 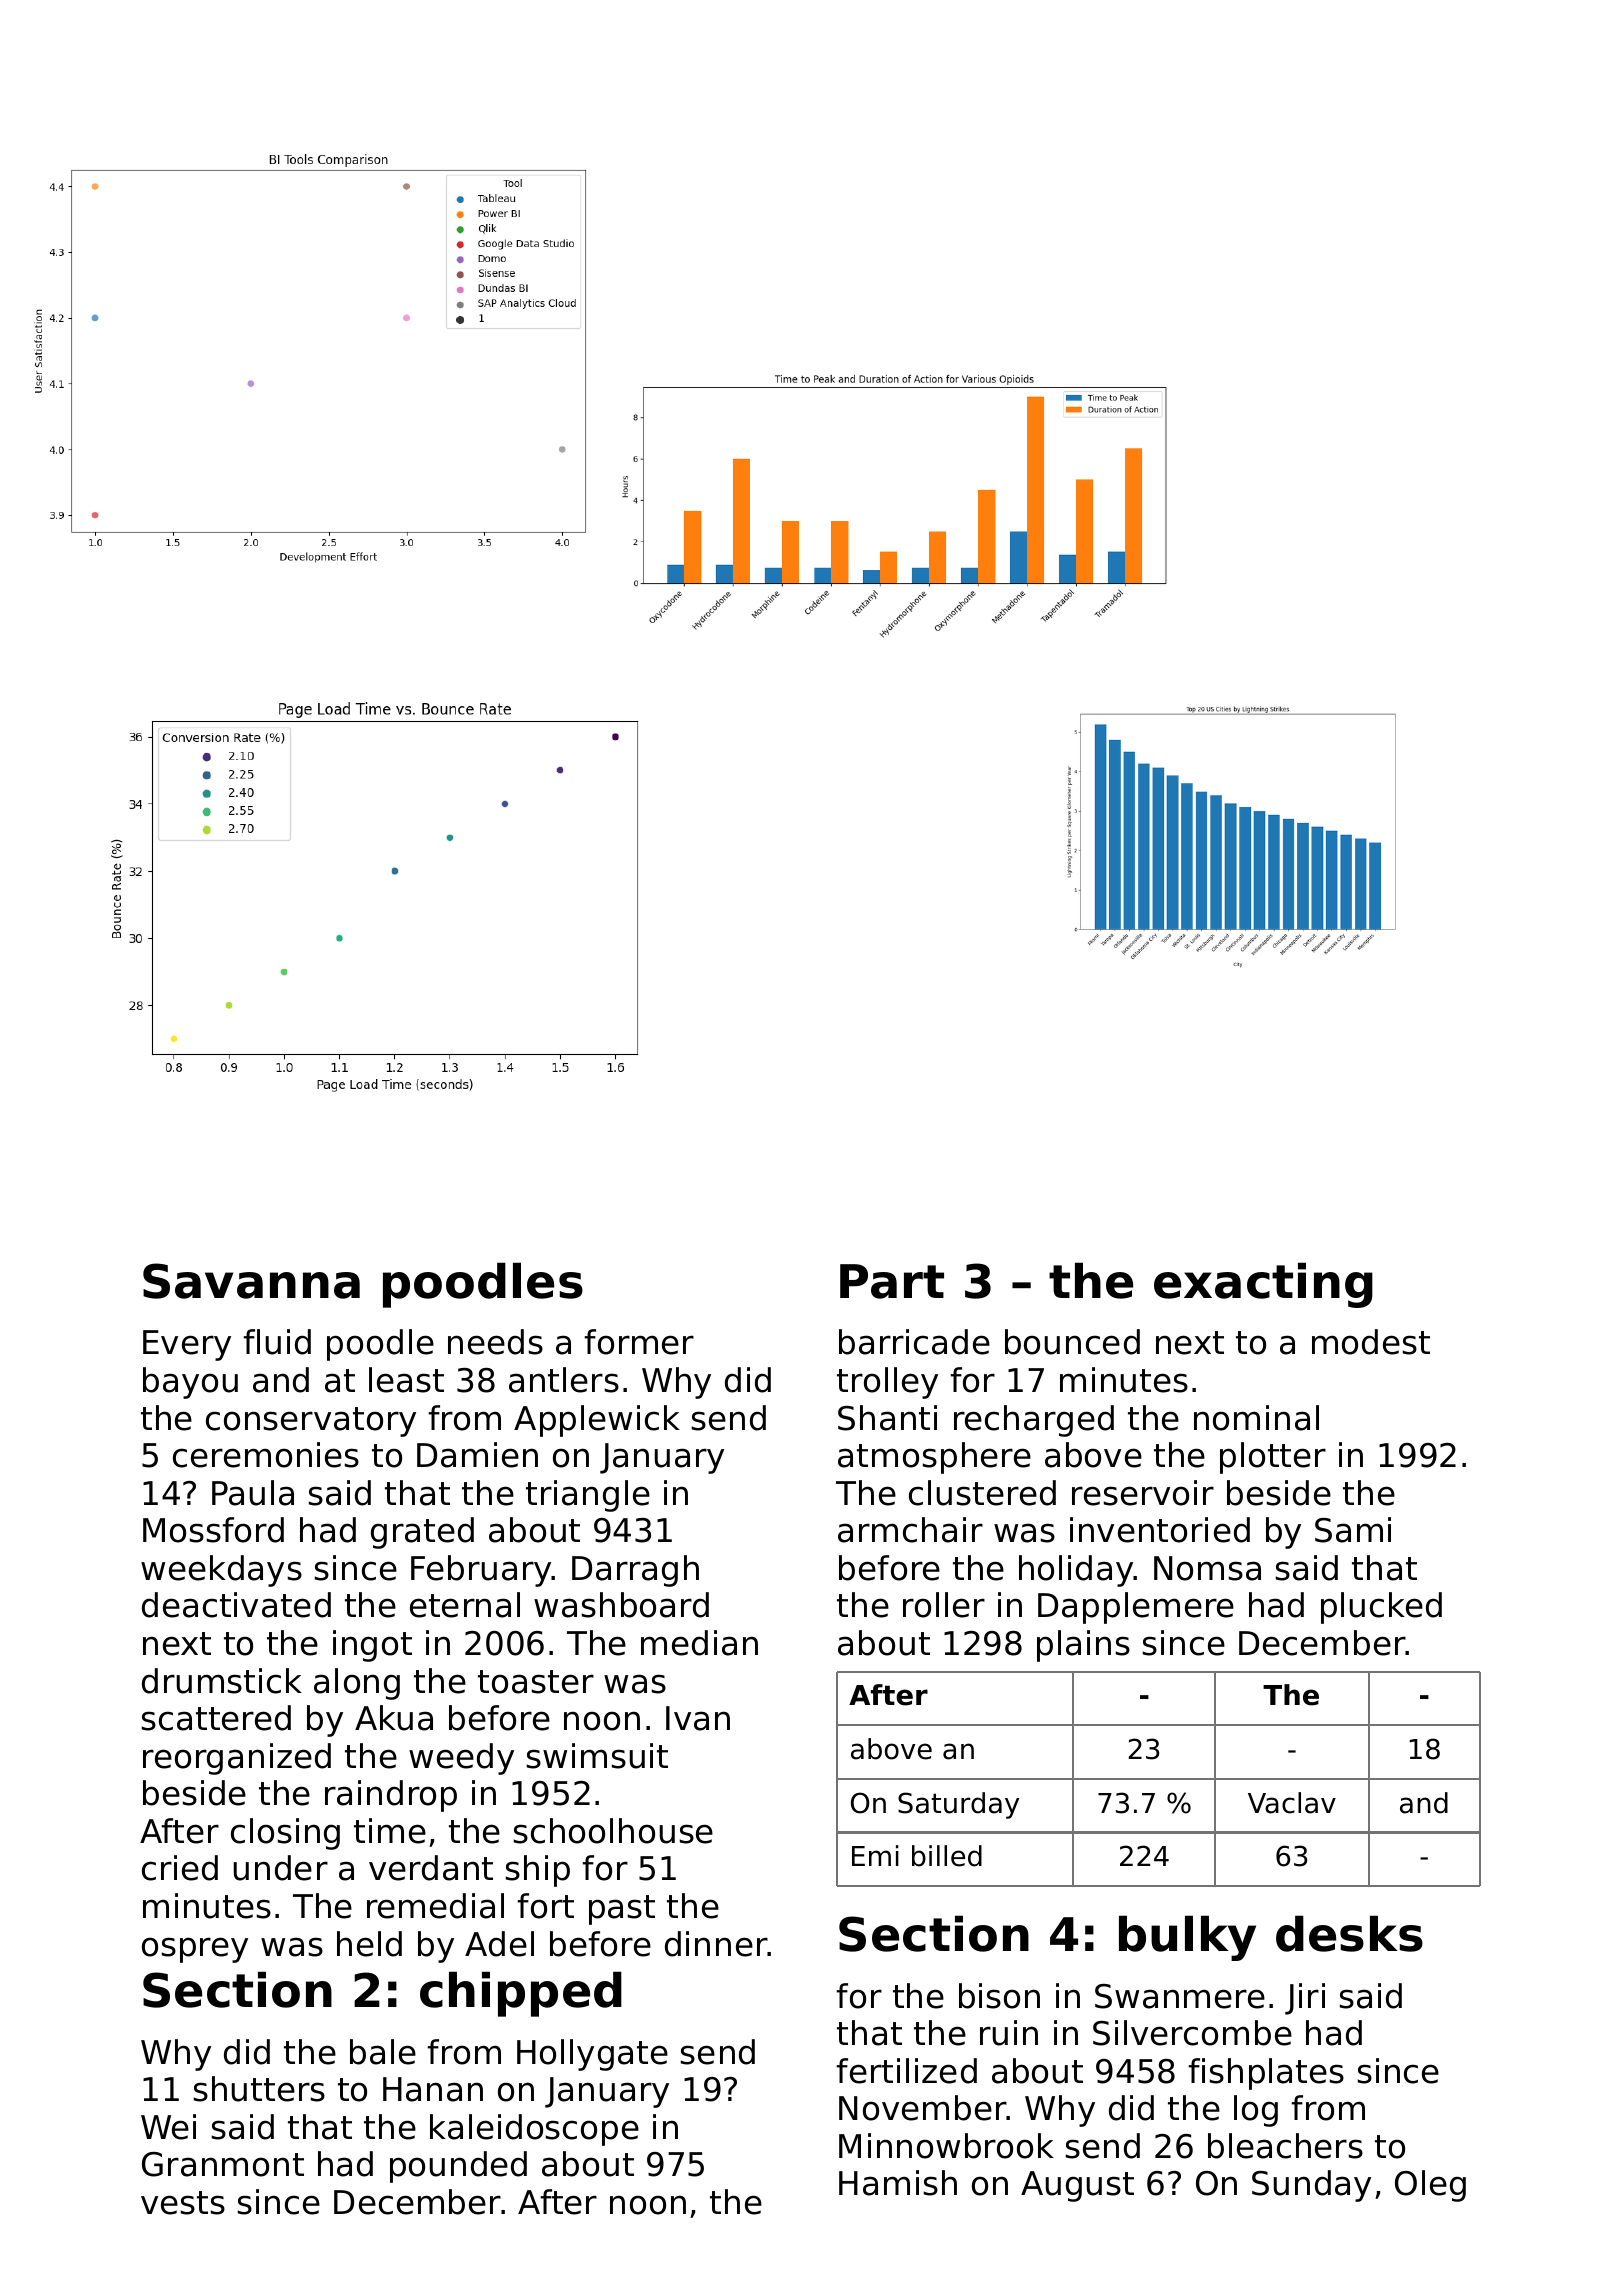 I want to click on plains, so click(x=1083, y=1646).
